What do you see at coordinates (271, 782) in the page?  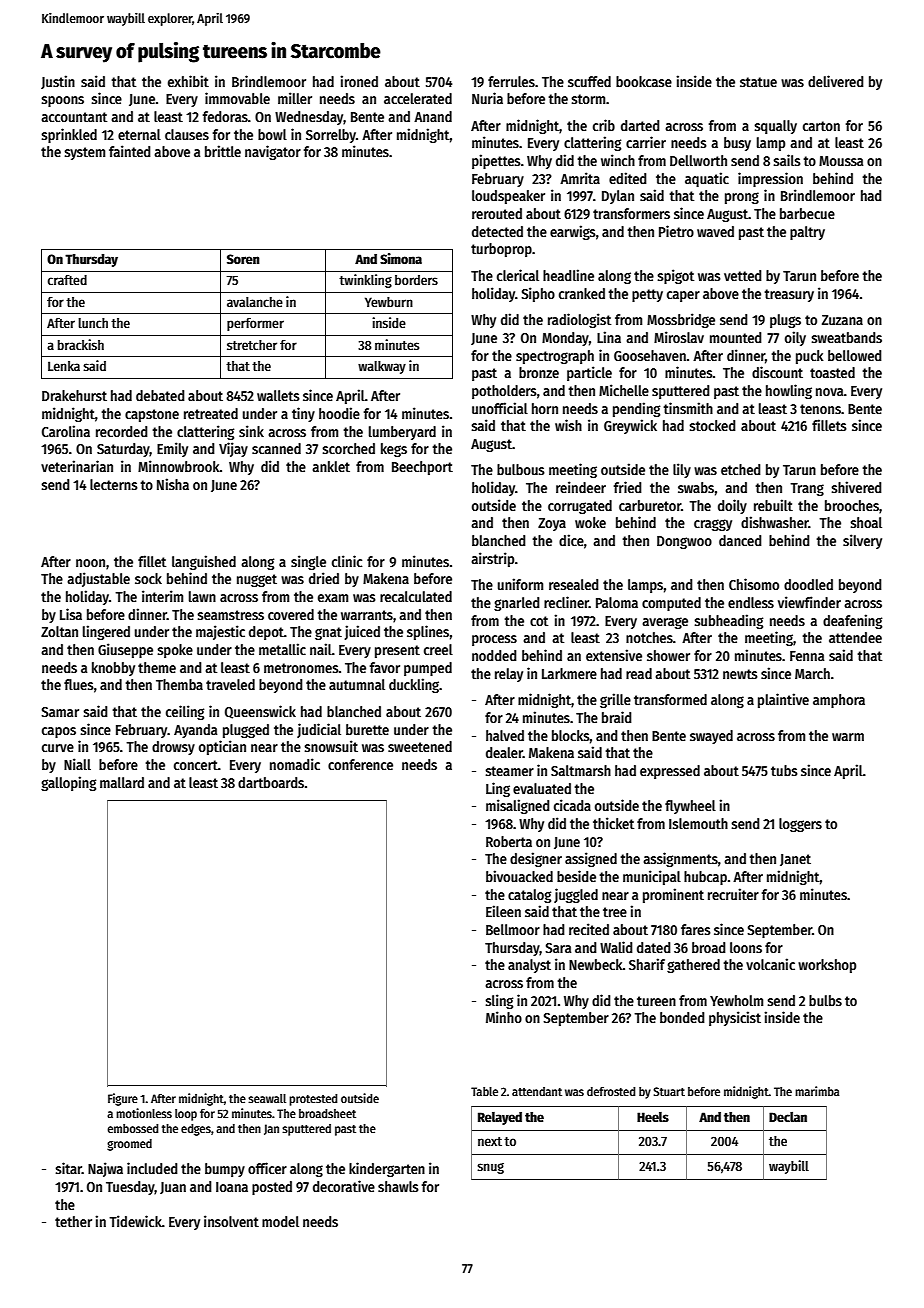 I see `dartboards` at bounding box center [271, 782].
